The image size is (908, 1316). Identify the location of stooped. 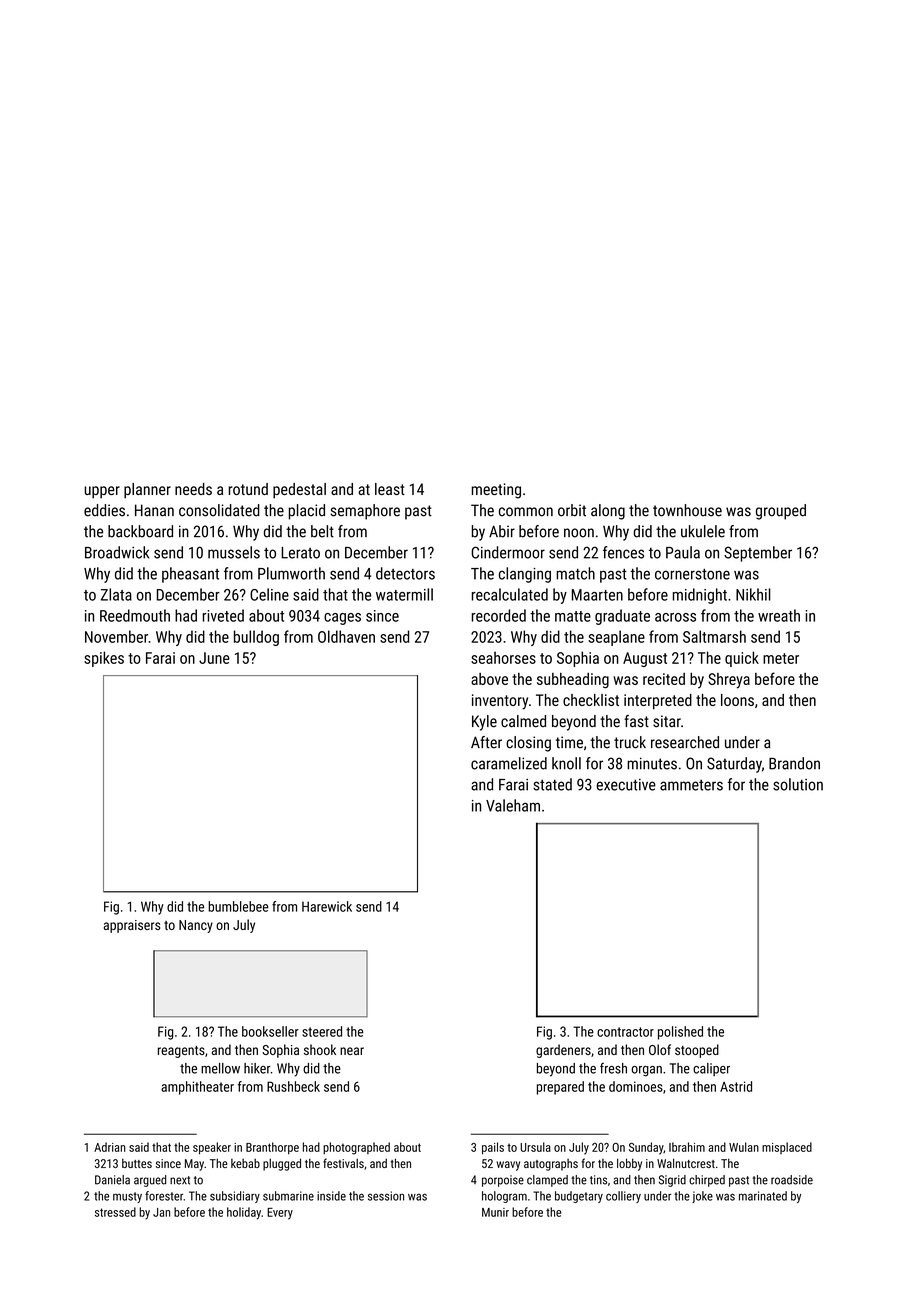
(697, 1051).
